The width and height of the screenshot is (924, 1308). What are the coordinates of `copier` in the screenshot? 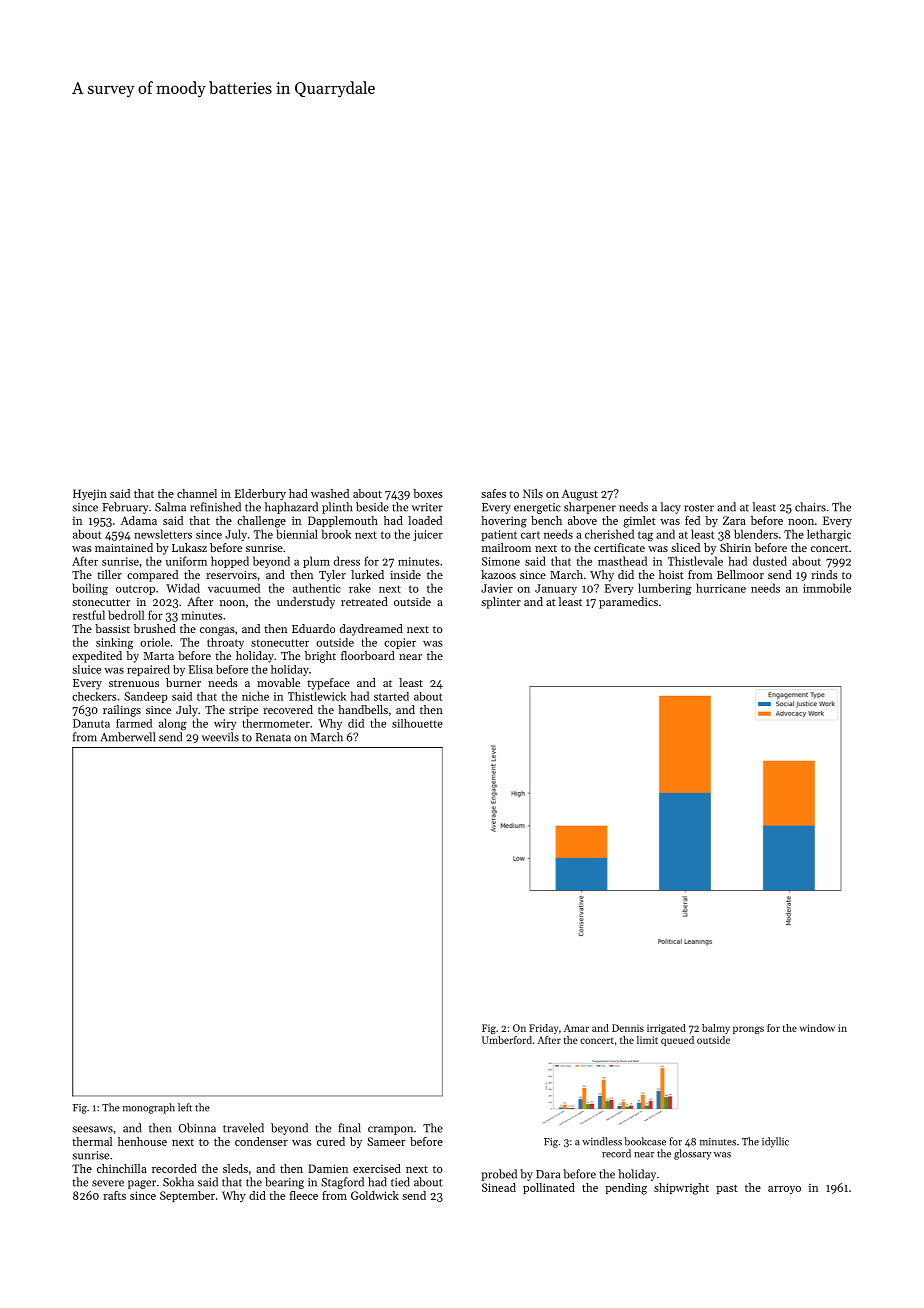 It's located at (400, 643).
